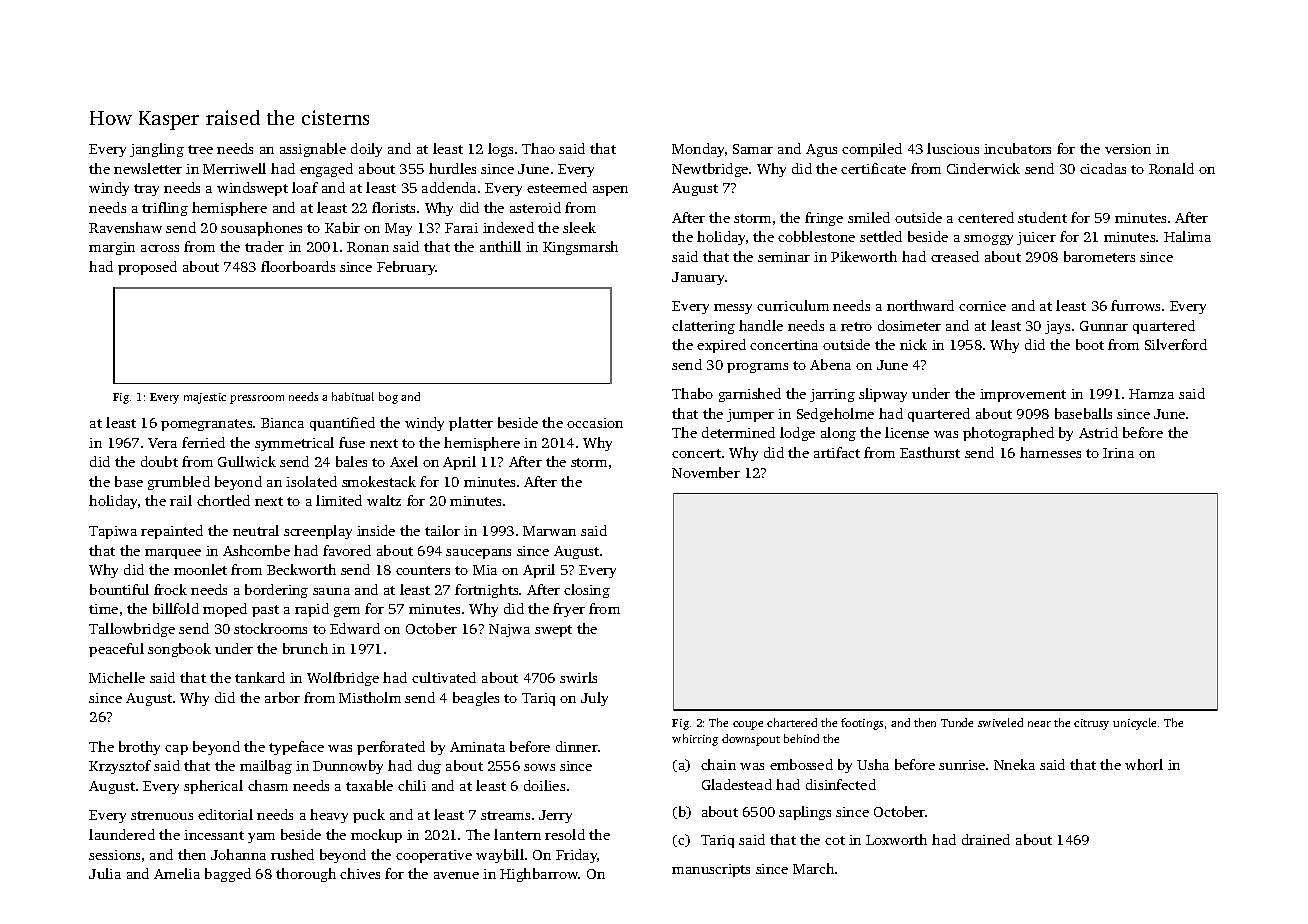 The image size is (1308, 924). What do you see at coordinates (535, 207) in the screenshot?
I see `asteroid` at bounding box center [535, 207].
